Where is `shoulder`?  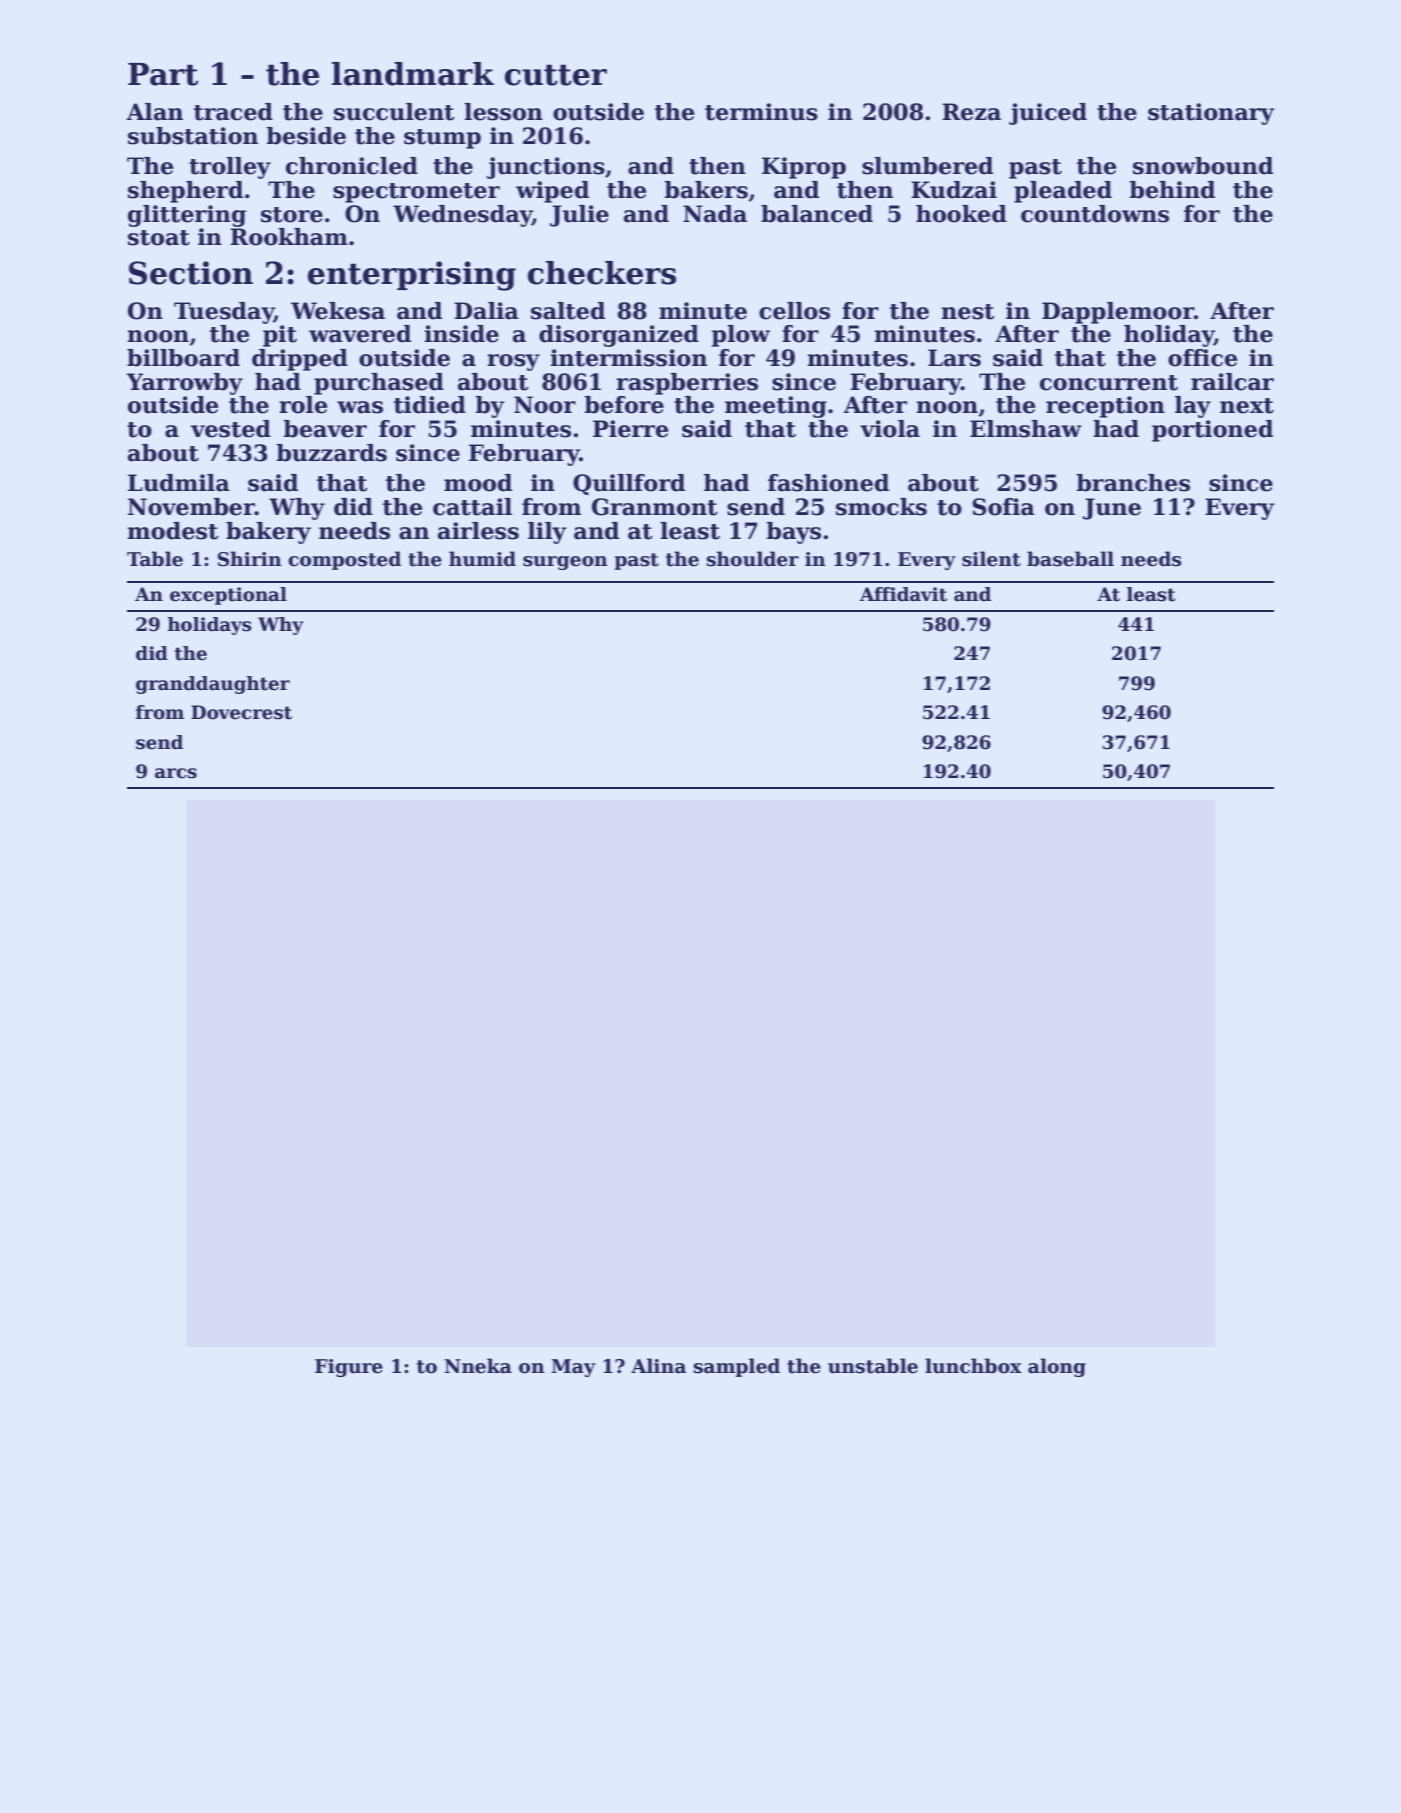
shoulder is located at coordinates (752, 559).
